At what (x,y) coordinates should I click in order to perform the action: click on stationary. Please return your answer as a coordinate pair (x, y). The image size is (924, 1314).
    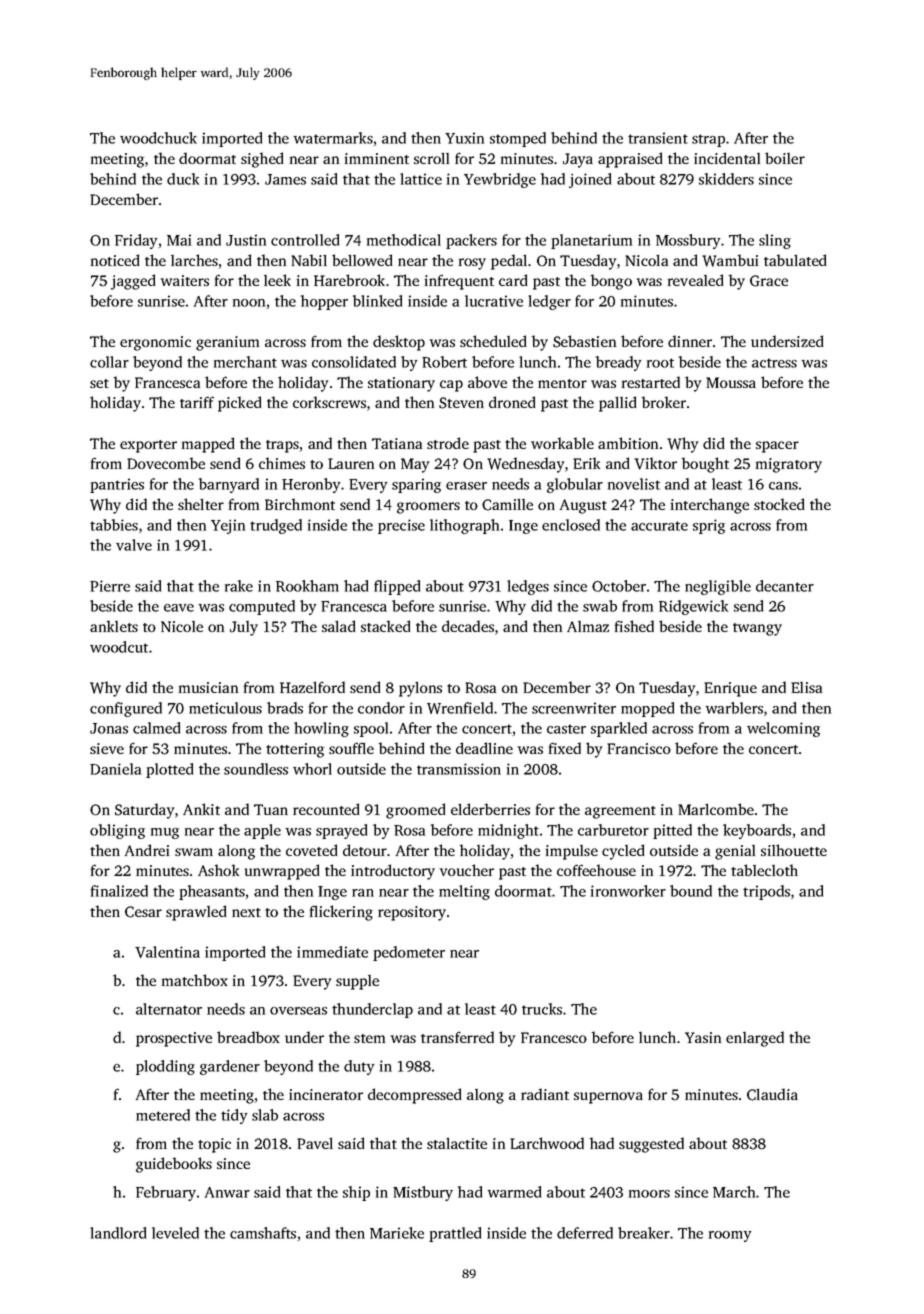
    Looking at the image, I should click on (401, 384).
